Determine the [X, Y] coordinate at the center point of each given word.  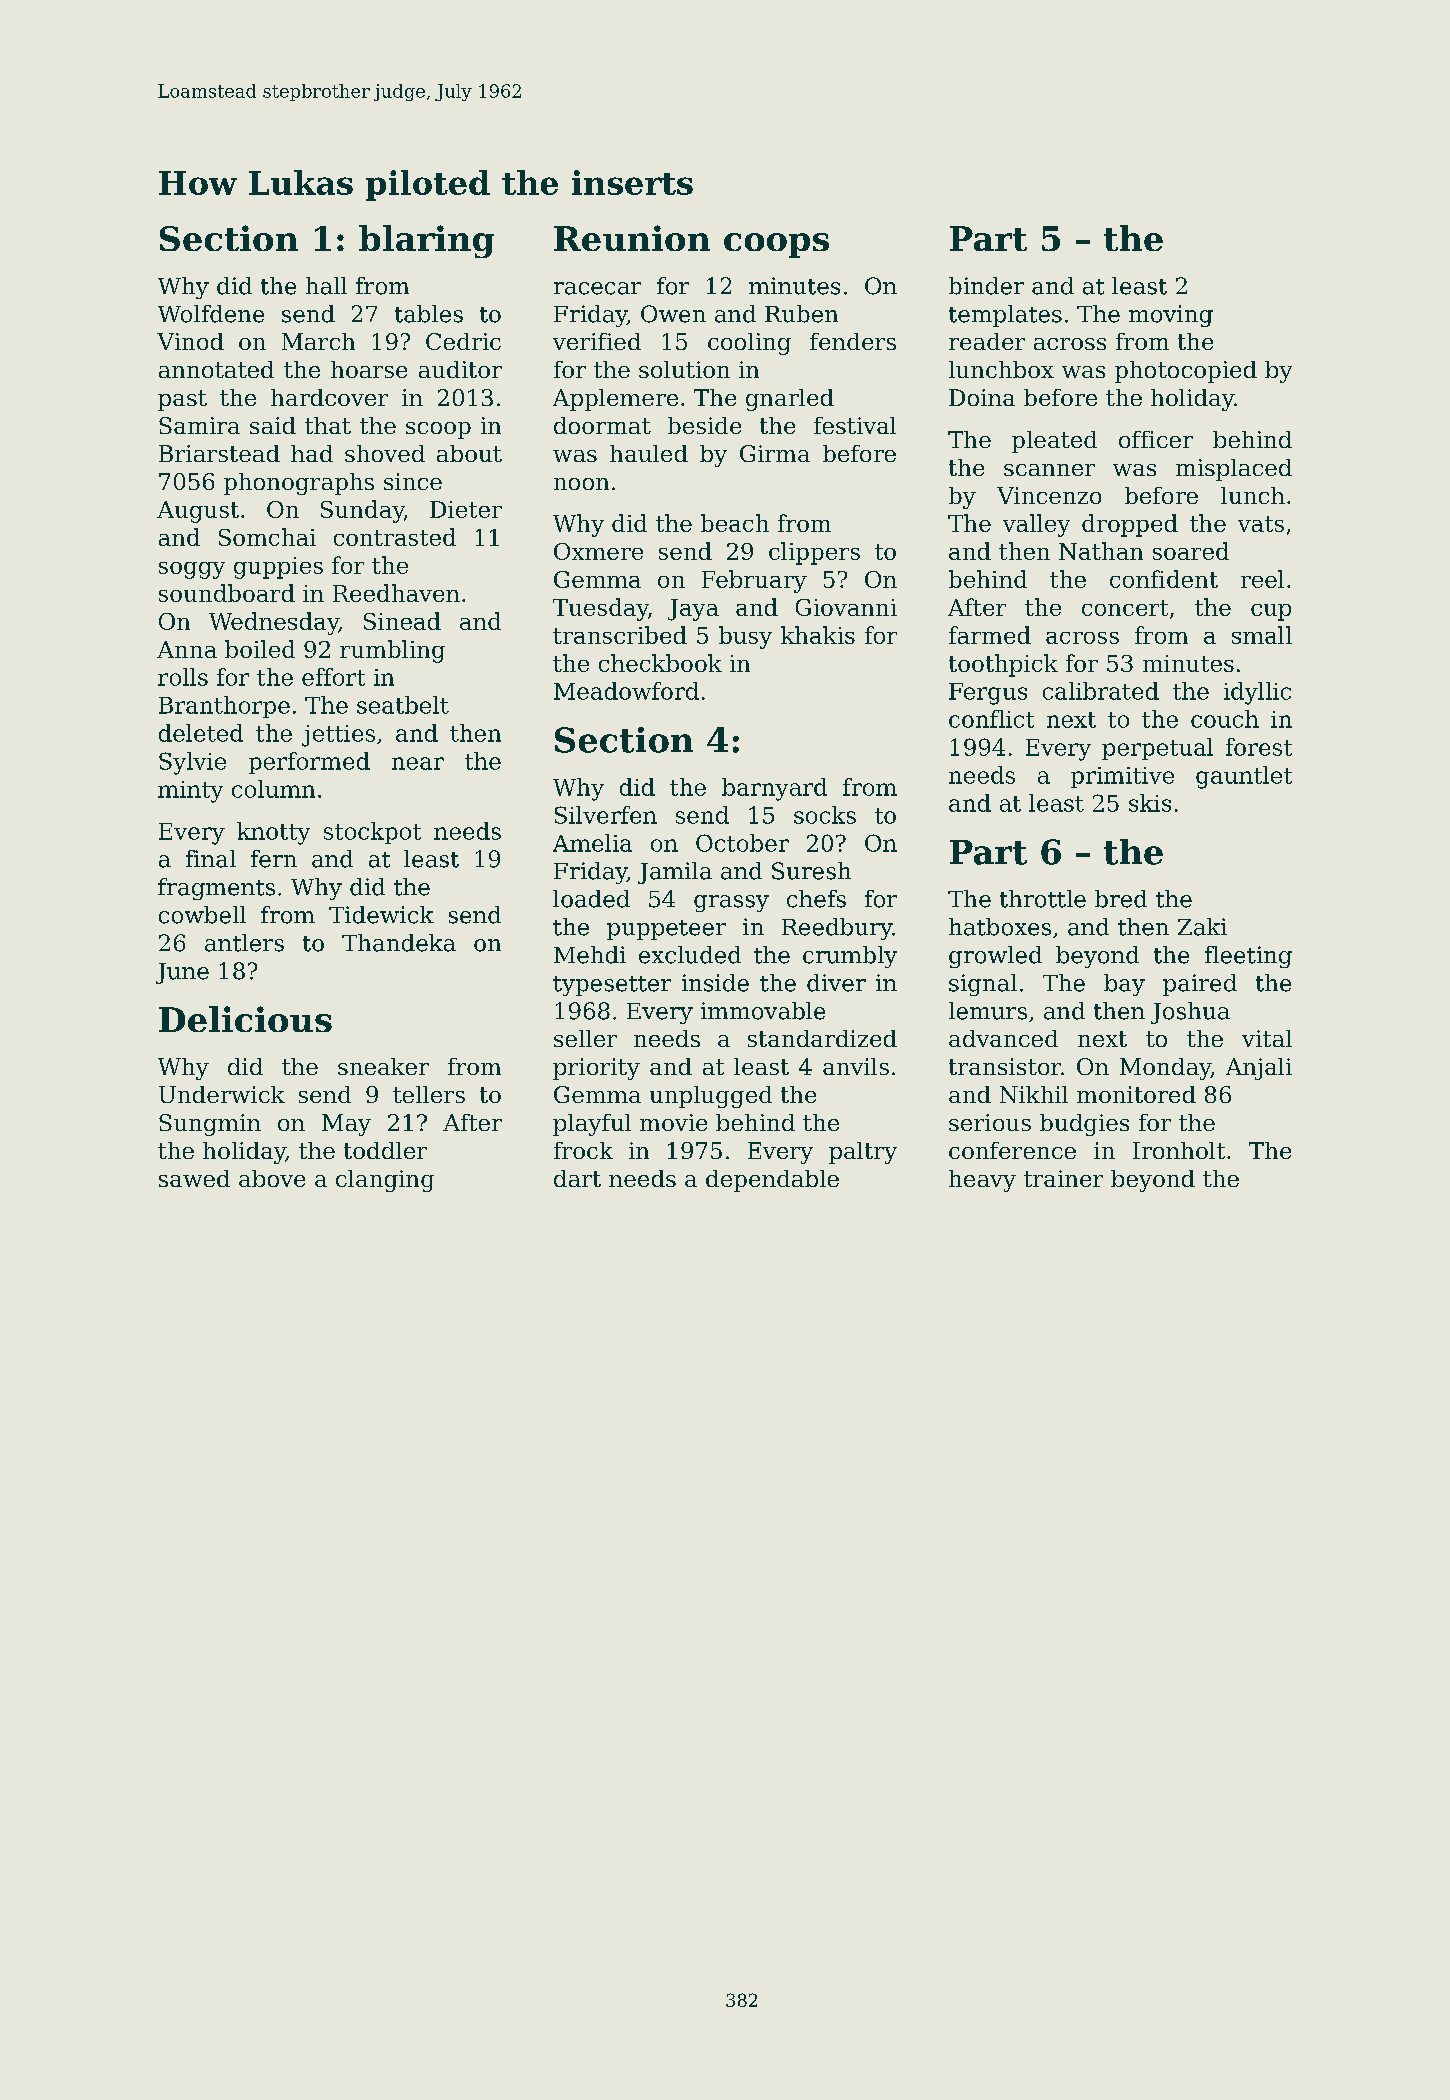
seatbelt [403, 705]
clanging [385, 1181]
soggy [192, 570]
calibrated [1101, 691]
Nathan [1101, 551]
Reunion [632, 238]
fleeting [1248, 957]
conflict [991, 719]
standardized [822, 1038]
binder [986, 286]
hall [326, 286]
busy [745, 637]
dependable [772, 1181]
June [182, 973]
